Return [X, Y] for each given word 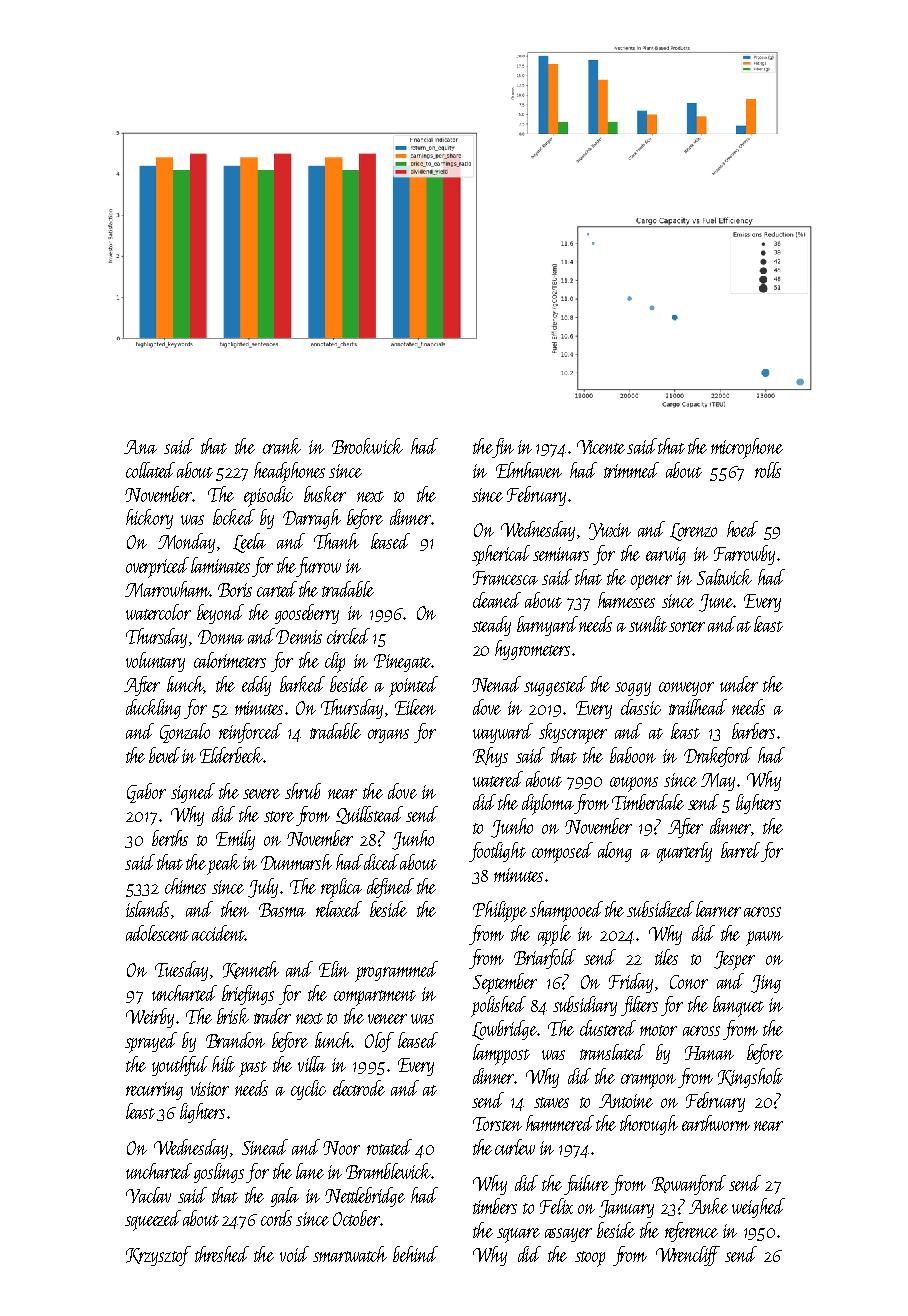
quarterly [684, 852]
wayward [503, 733]
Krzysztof [158, 1256]
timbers [495, 1206]
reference [691, 1232]
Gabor [146, 793]
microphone [747, 448]
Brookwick [367, 446]
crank [282, 446]
